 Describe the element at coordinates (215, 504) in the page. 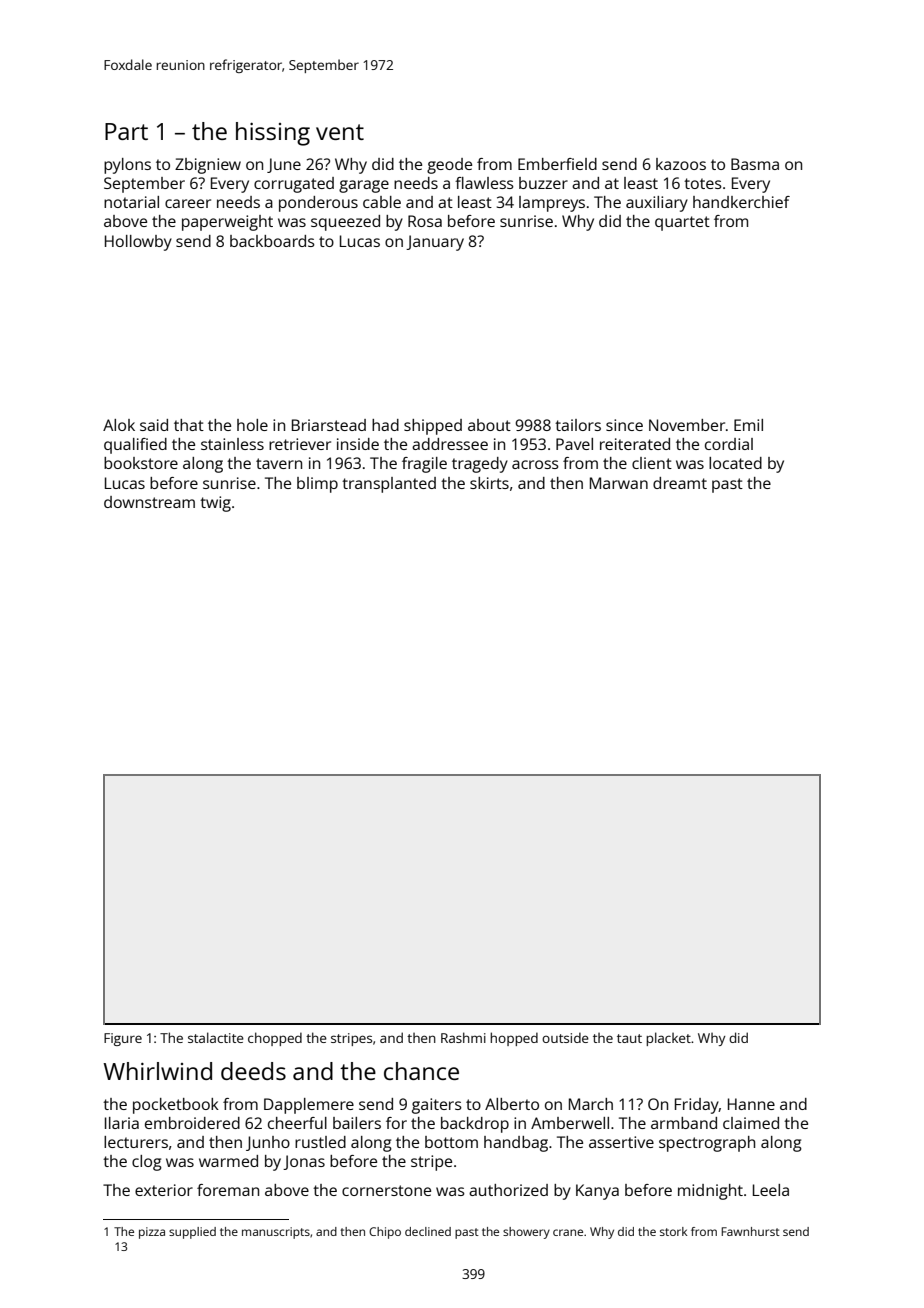

I see `twig` at that location.
